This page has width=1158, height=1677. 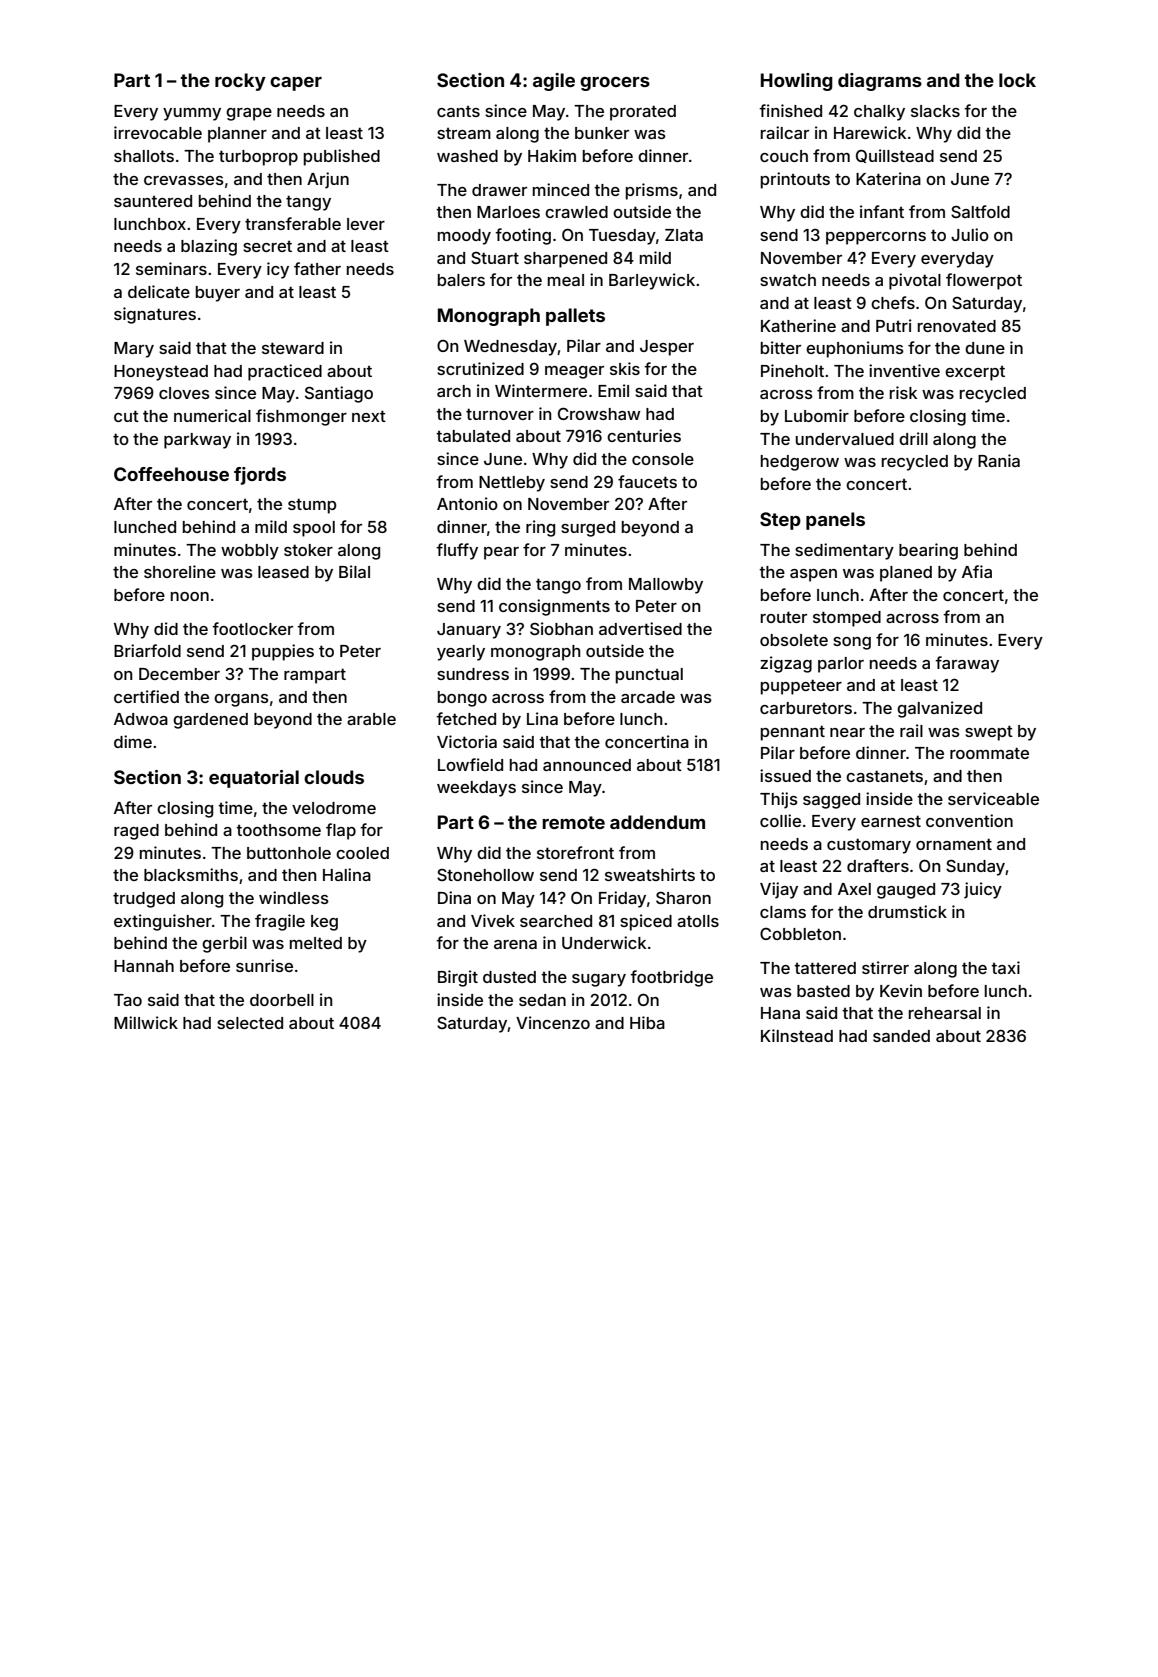 I want to click on selected, so click(x=250, y=1023).
